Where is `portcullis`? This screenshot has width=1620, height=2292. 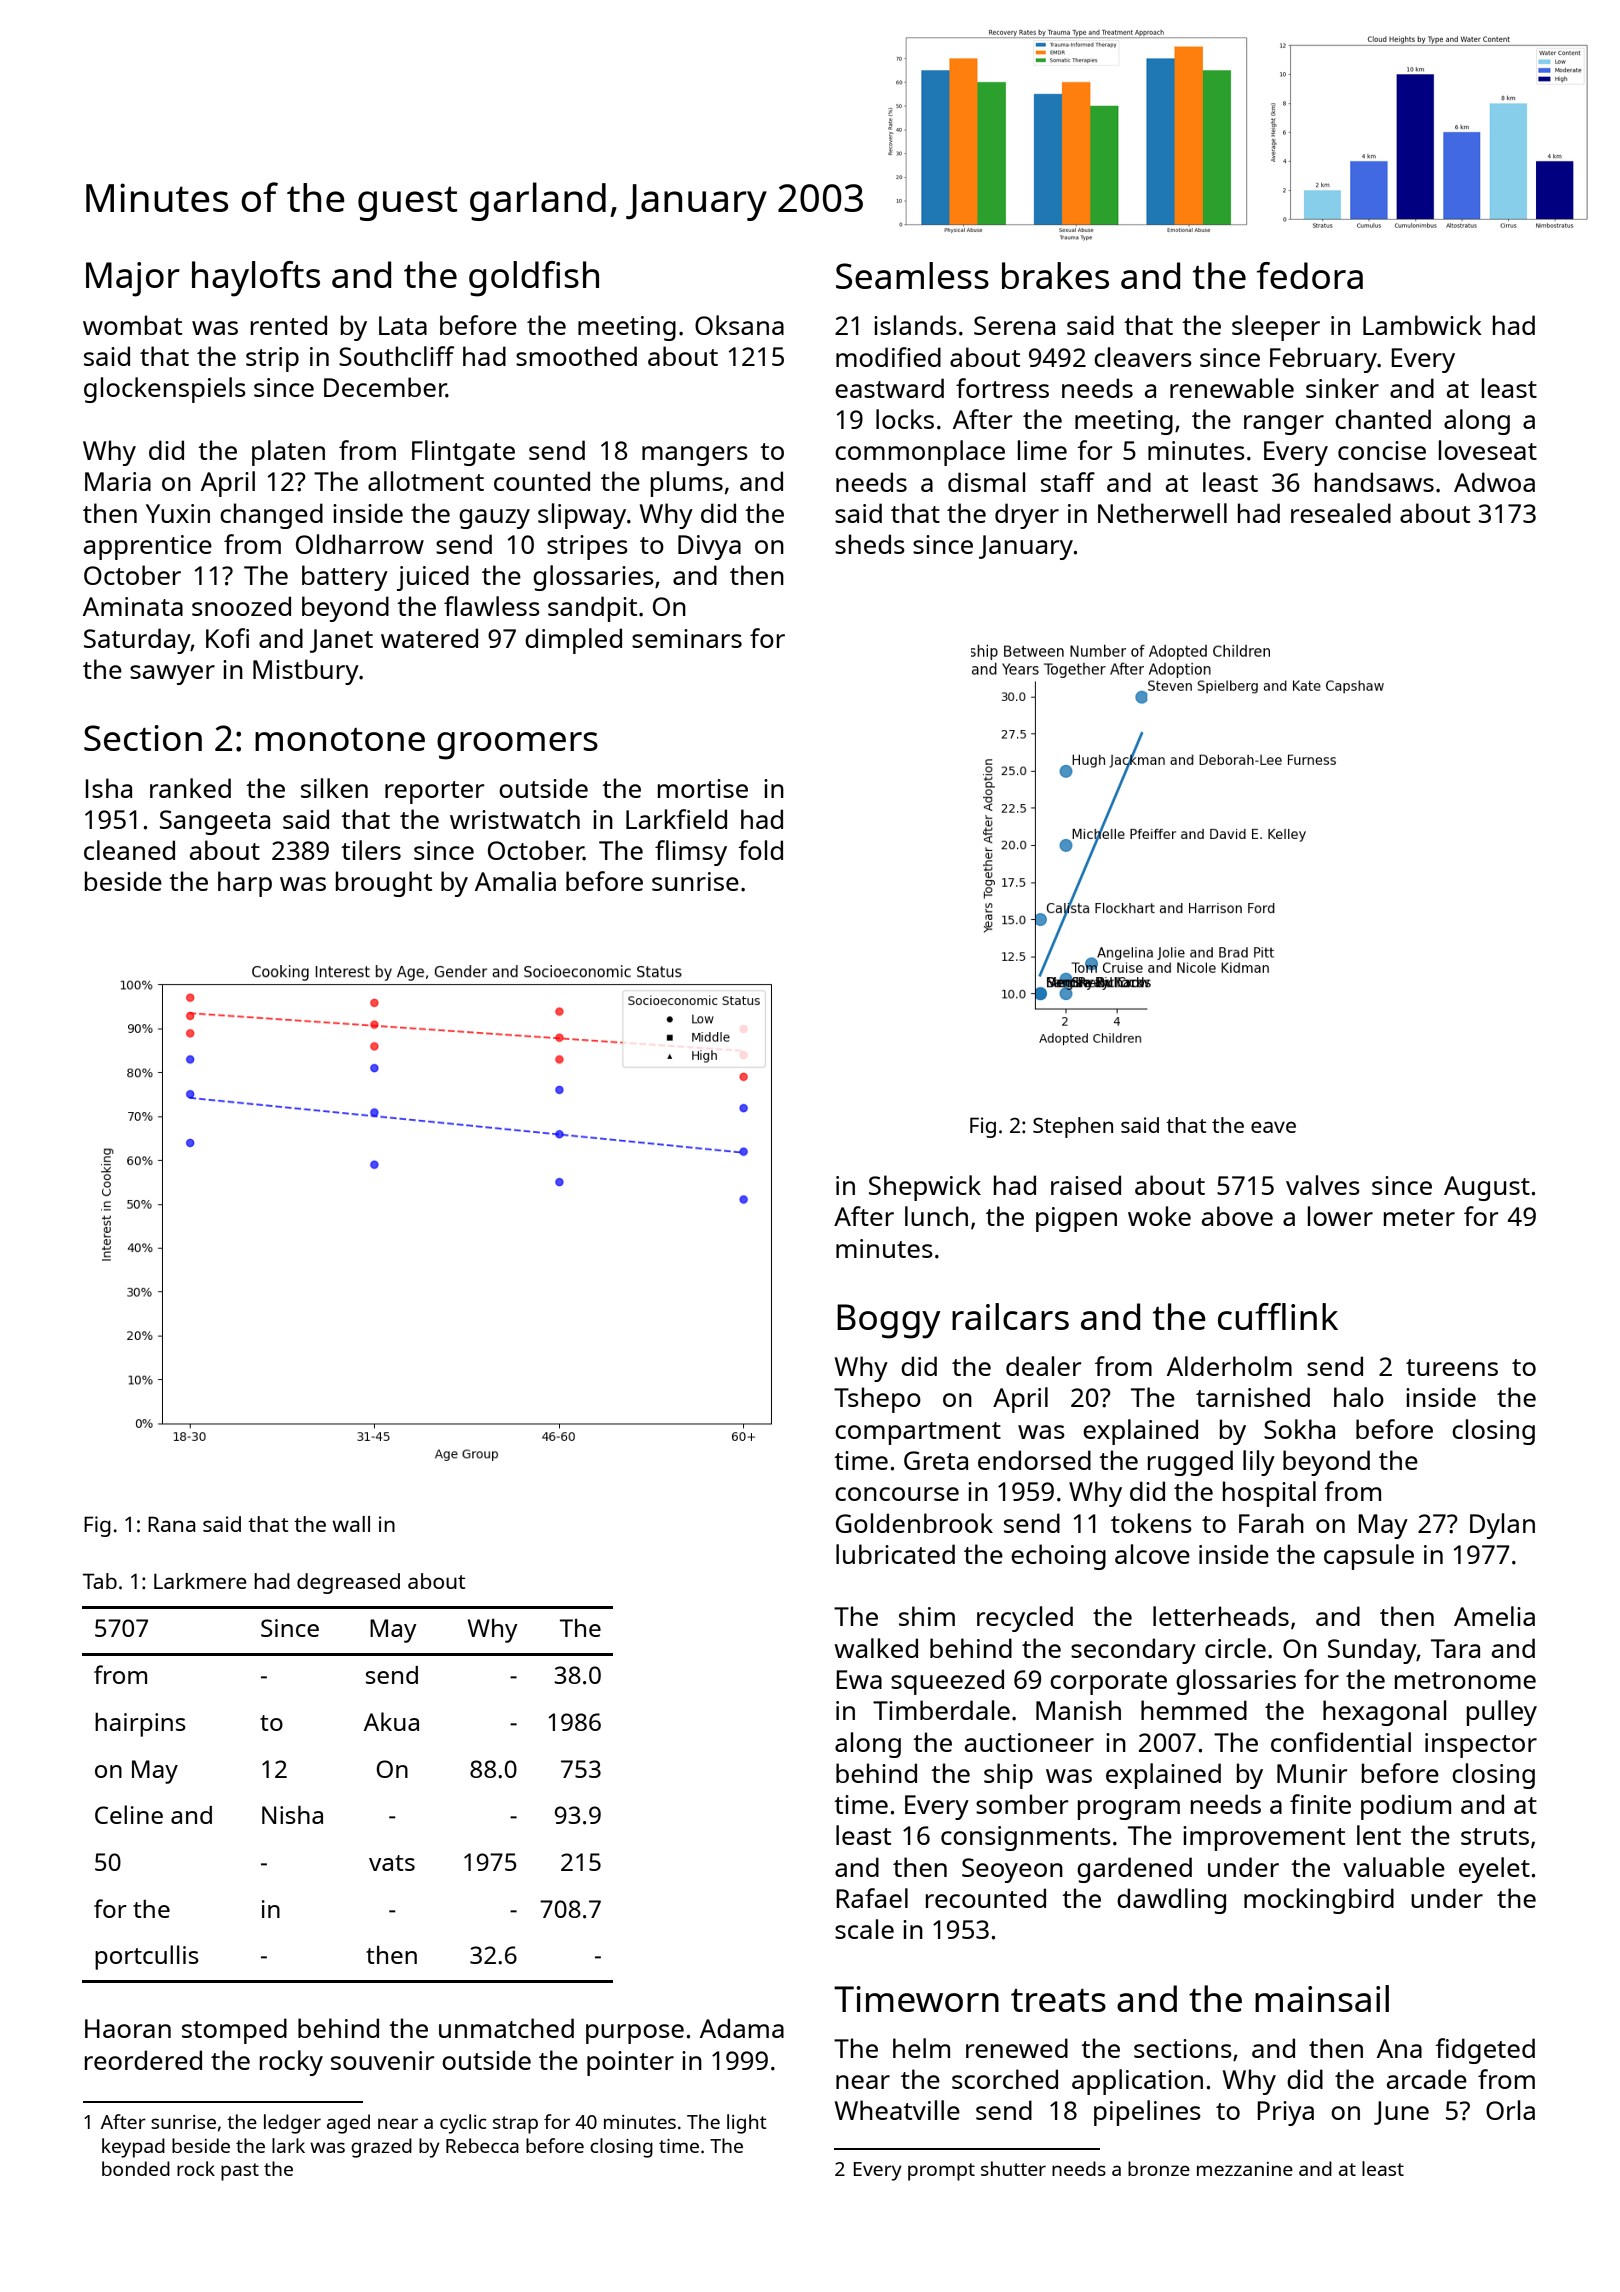
portcullis is located at coordinates (147, 1957).
